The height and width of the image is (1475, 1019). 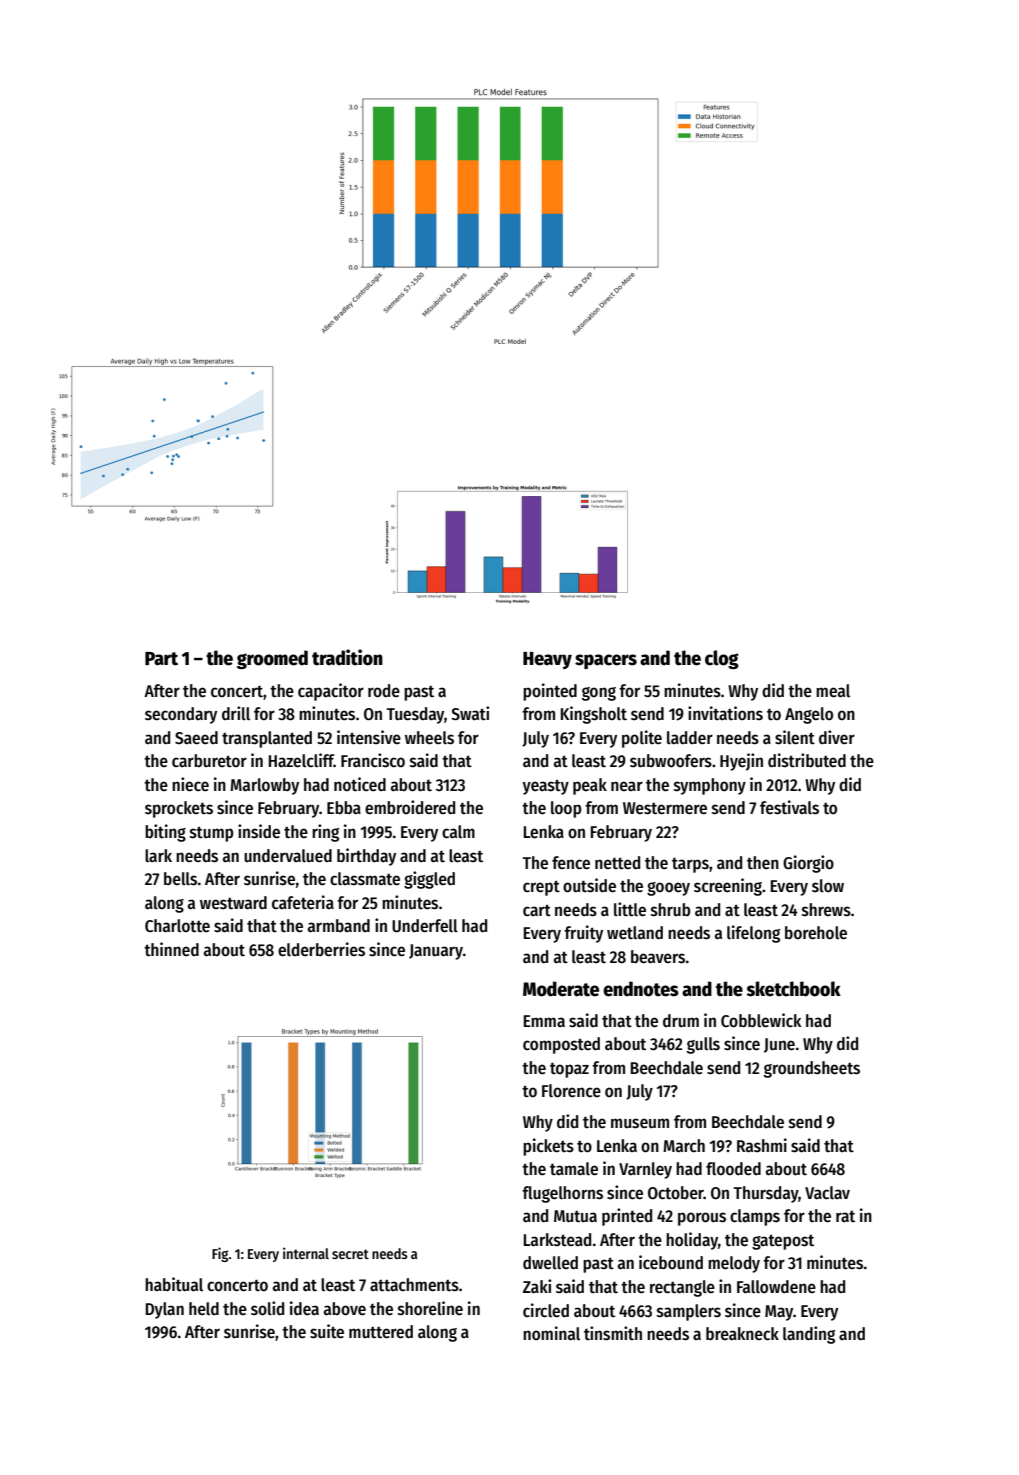 I want to click on Part, so click(x=161, y=659).
